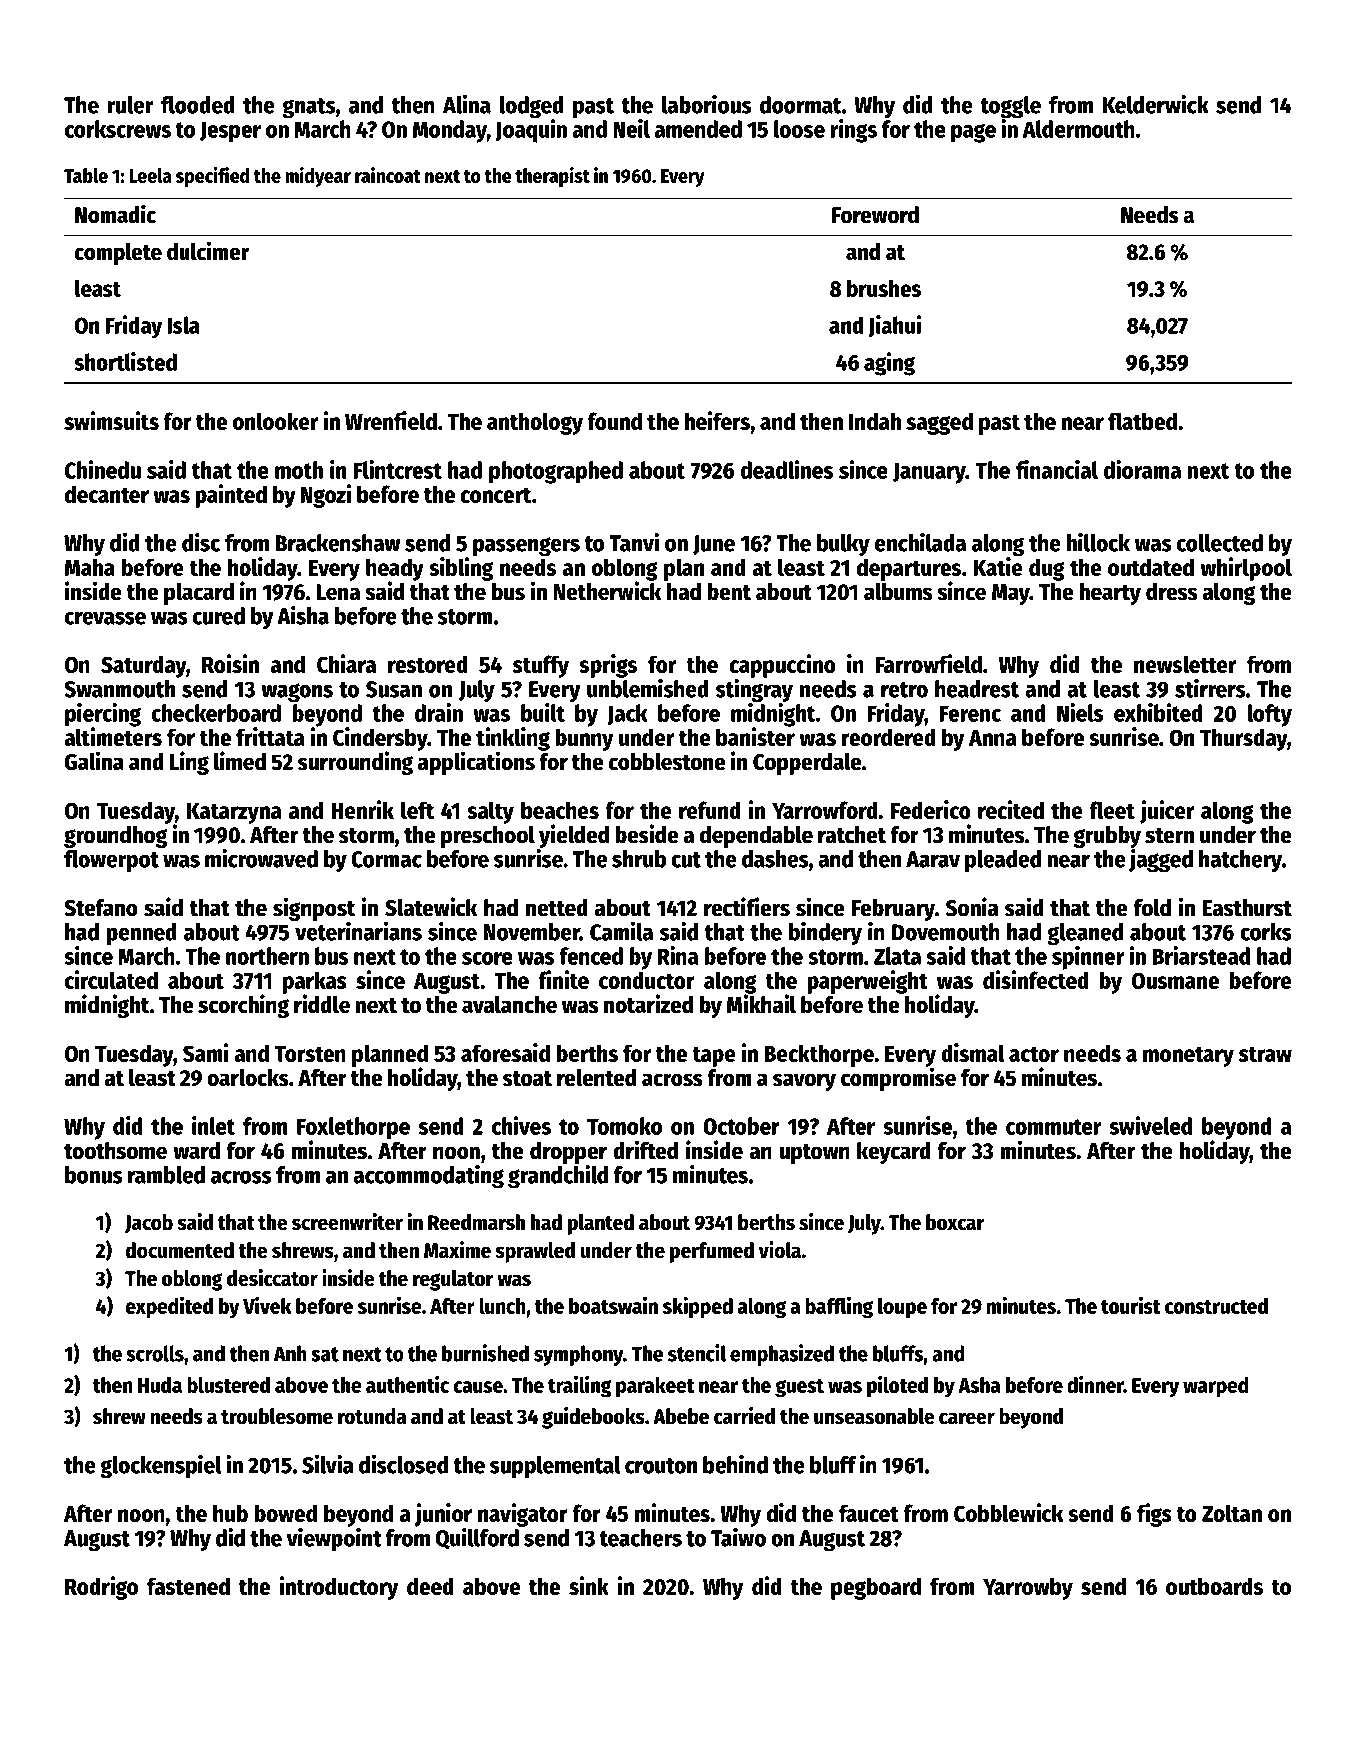 This screenshot has width=1356, height=1755. I want to click on Thursday, so click(1243, 739).
